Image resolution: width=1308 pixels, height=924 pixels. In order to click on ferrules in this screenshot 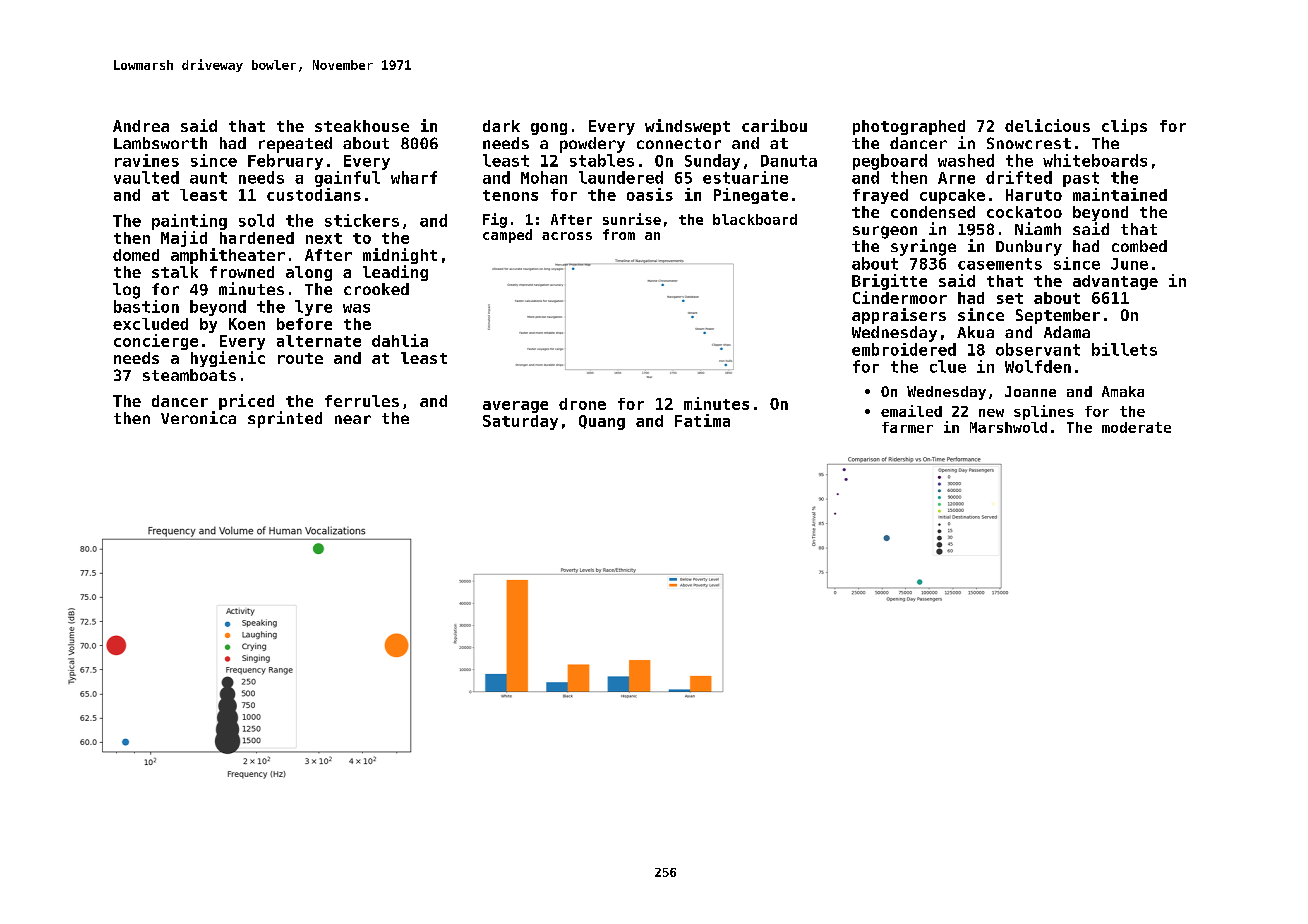, I will do `click(362, 401)`.
